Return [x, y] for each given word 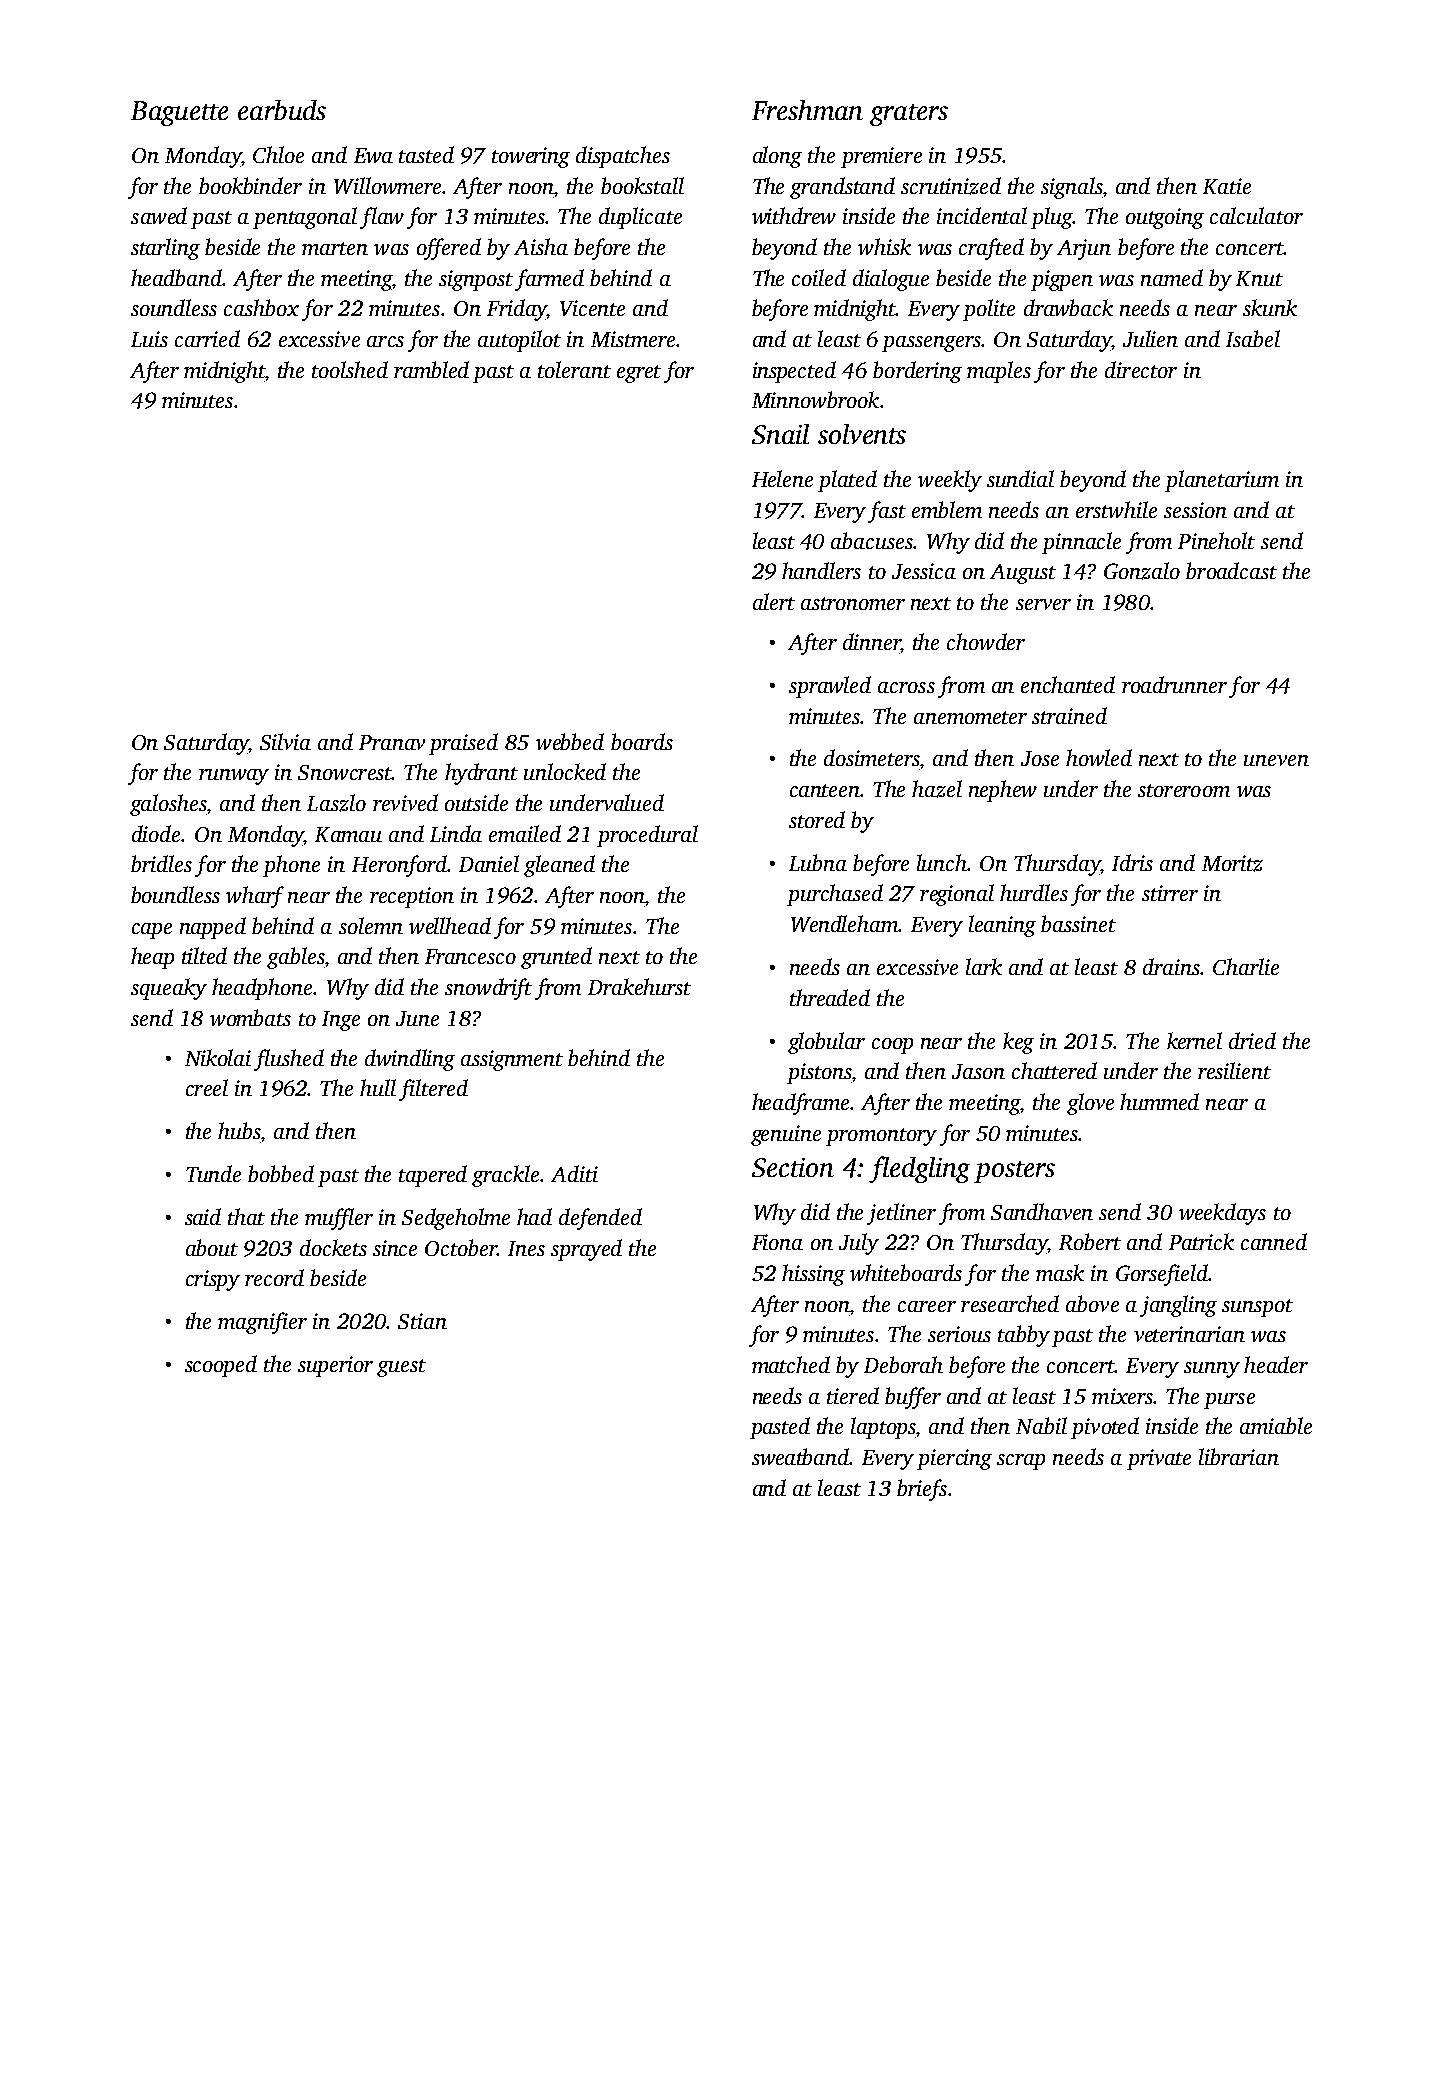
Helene [782, 478]
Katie [1227, 186]
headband [176, 277]
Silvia [285, 741]
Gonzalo [1142, 571]
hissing [813, 1275]
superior [335, 1366]
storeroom [1184, 790]
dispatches [623, 157]
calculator [1256, 215]
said [203, 1216]
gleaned [559, 866]
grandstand [842, 188]
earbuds [282, 110]
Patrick [1201, 1241]
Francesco [470, 956]
